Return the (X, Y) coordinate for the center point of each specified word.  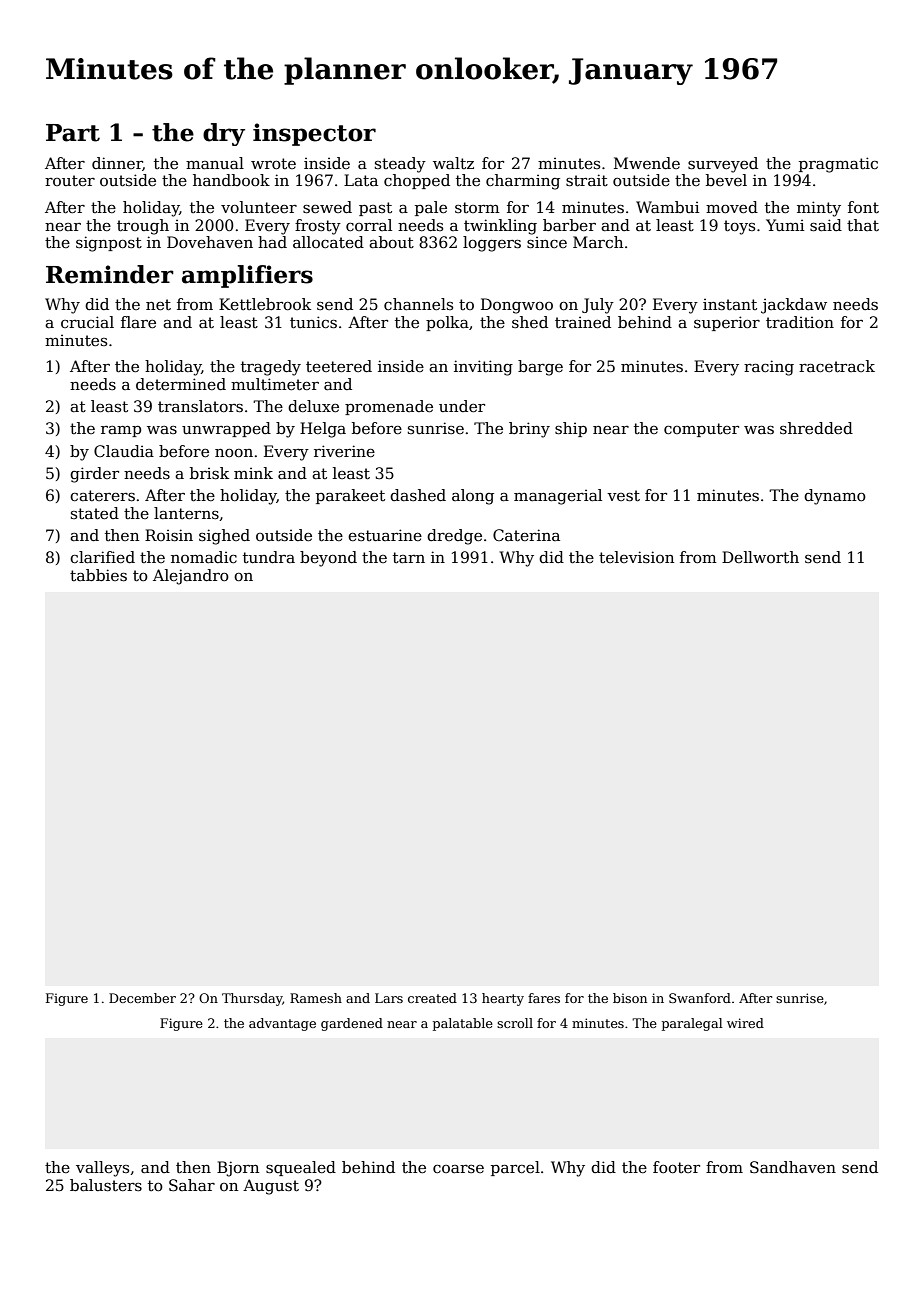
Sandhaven (793, 1167)
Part (73, 133)
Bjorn (238, 1169)
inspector (314, 134)
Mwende (647, 163)
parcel (515, 1168)
